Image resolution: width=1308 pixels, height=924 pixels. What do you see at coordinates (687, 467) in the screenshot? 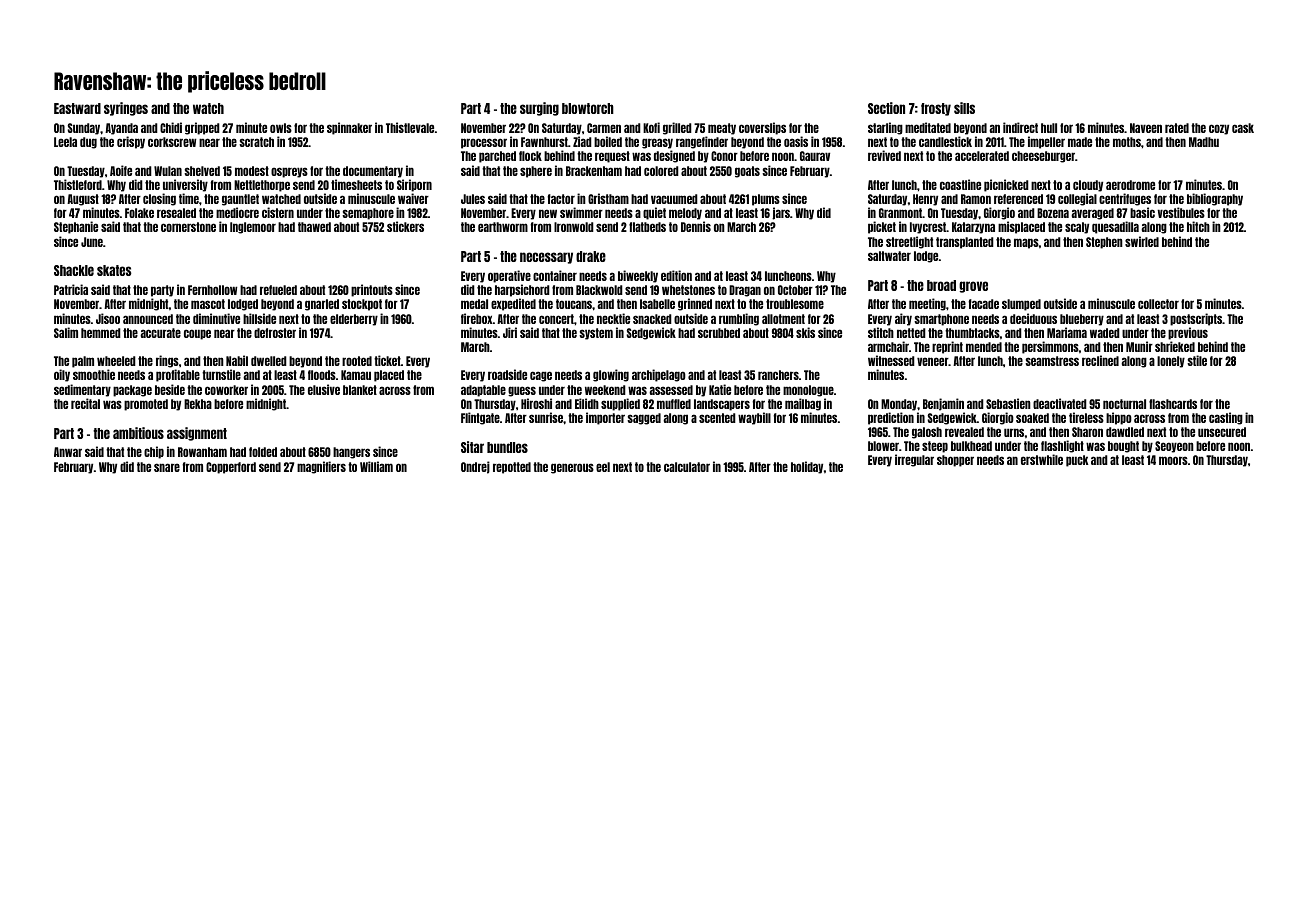
I see `calculator` at bounding box center [687, 467].
